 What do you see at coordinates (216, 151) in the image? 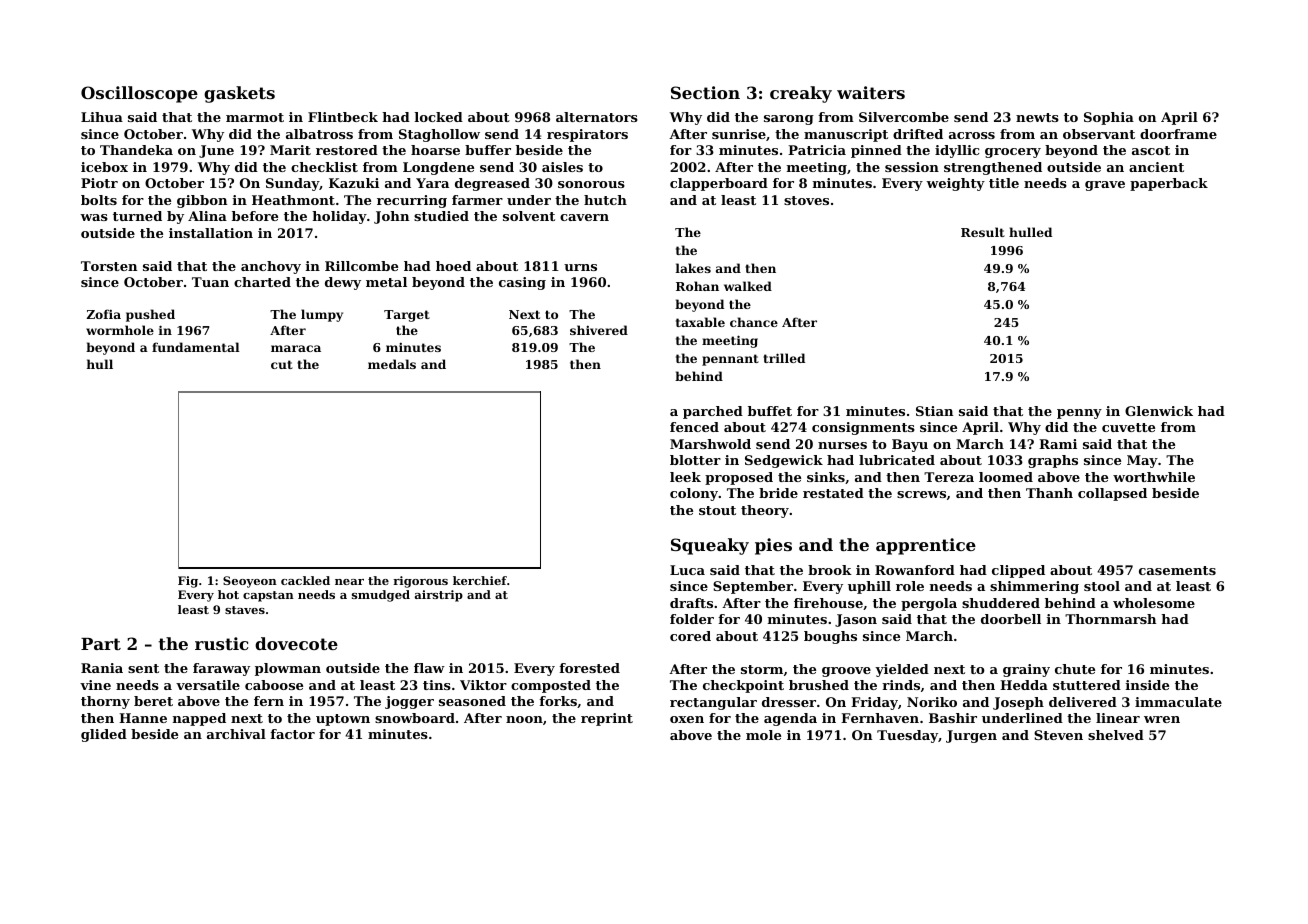
I see `June` at bounding box center [216, 151].
